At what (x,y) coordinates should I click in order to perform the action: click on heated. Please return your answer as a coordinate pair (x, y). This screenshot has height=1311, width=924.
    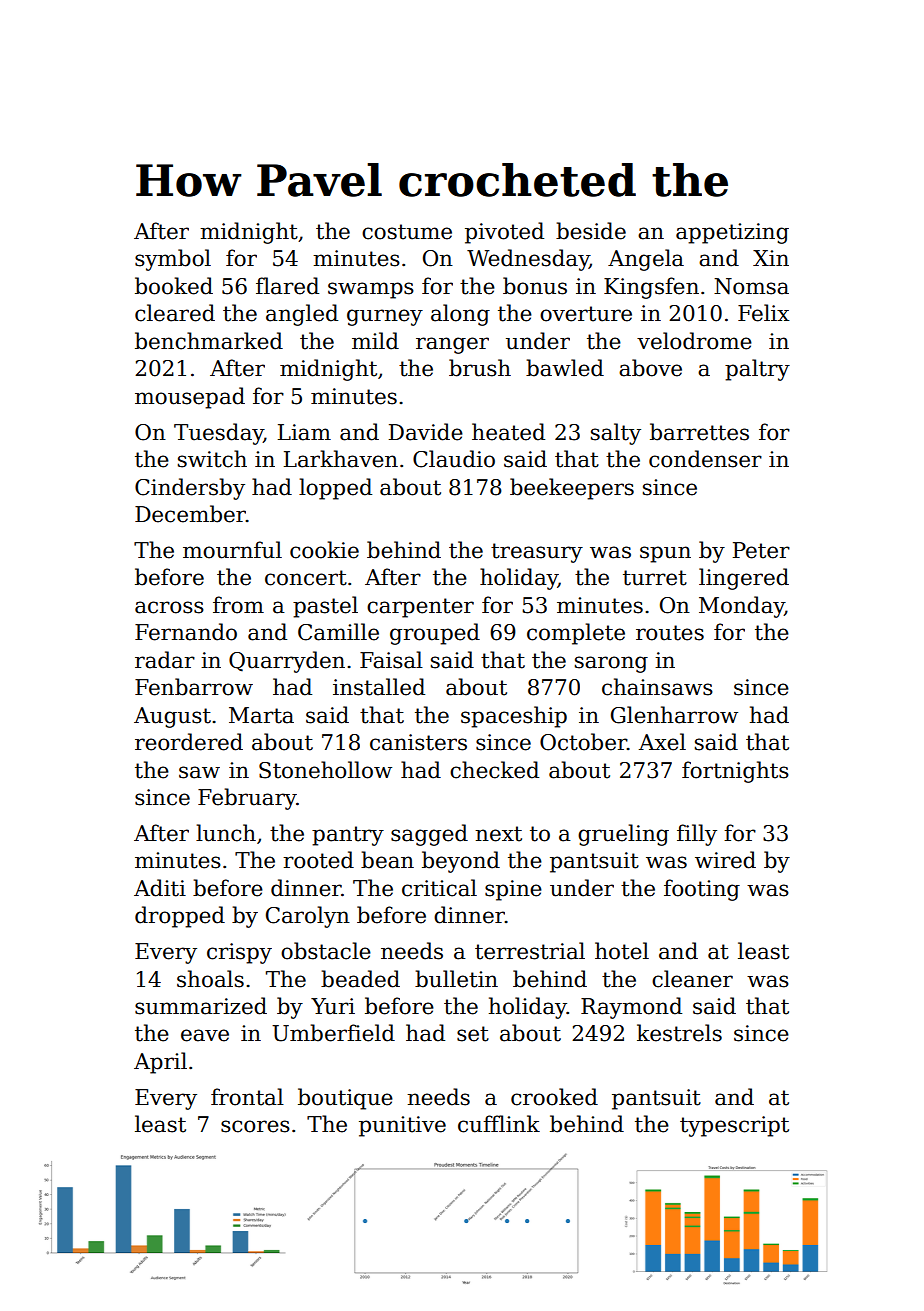
    Looking at the image, I should click on (508, 432).
